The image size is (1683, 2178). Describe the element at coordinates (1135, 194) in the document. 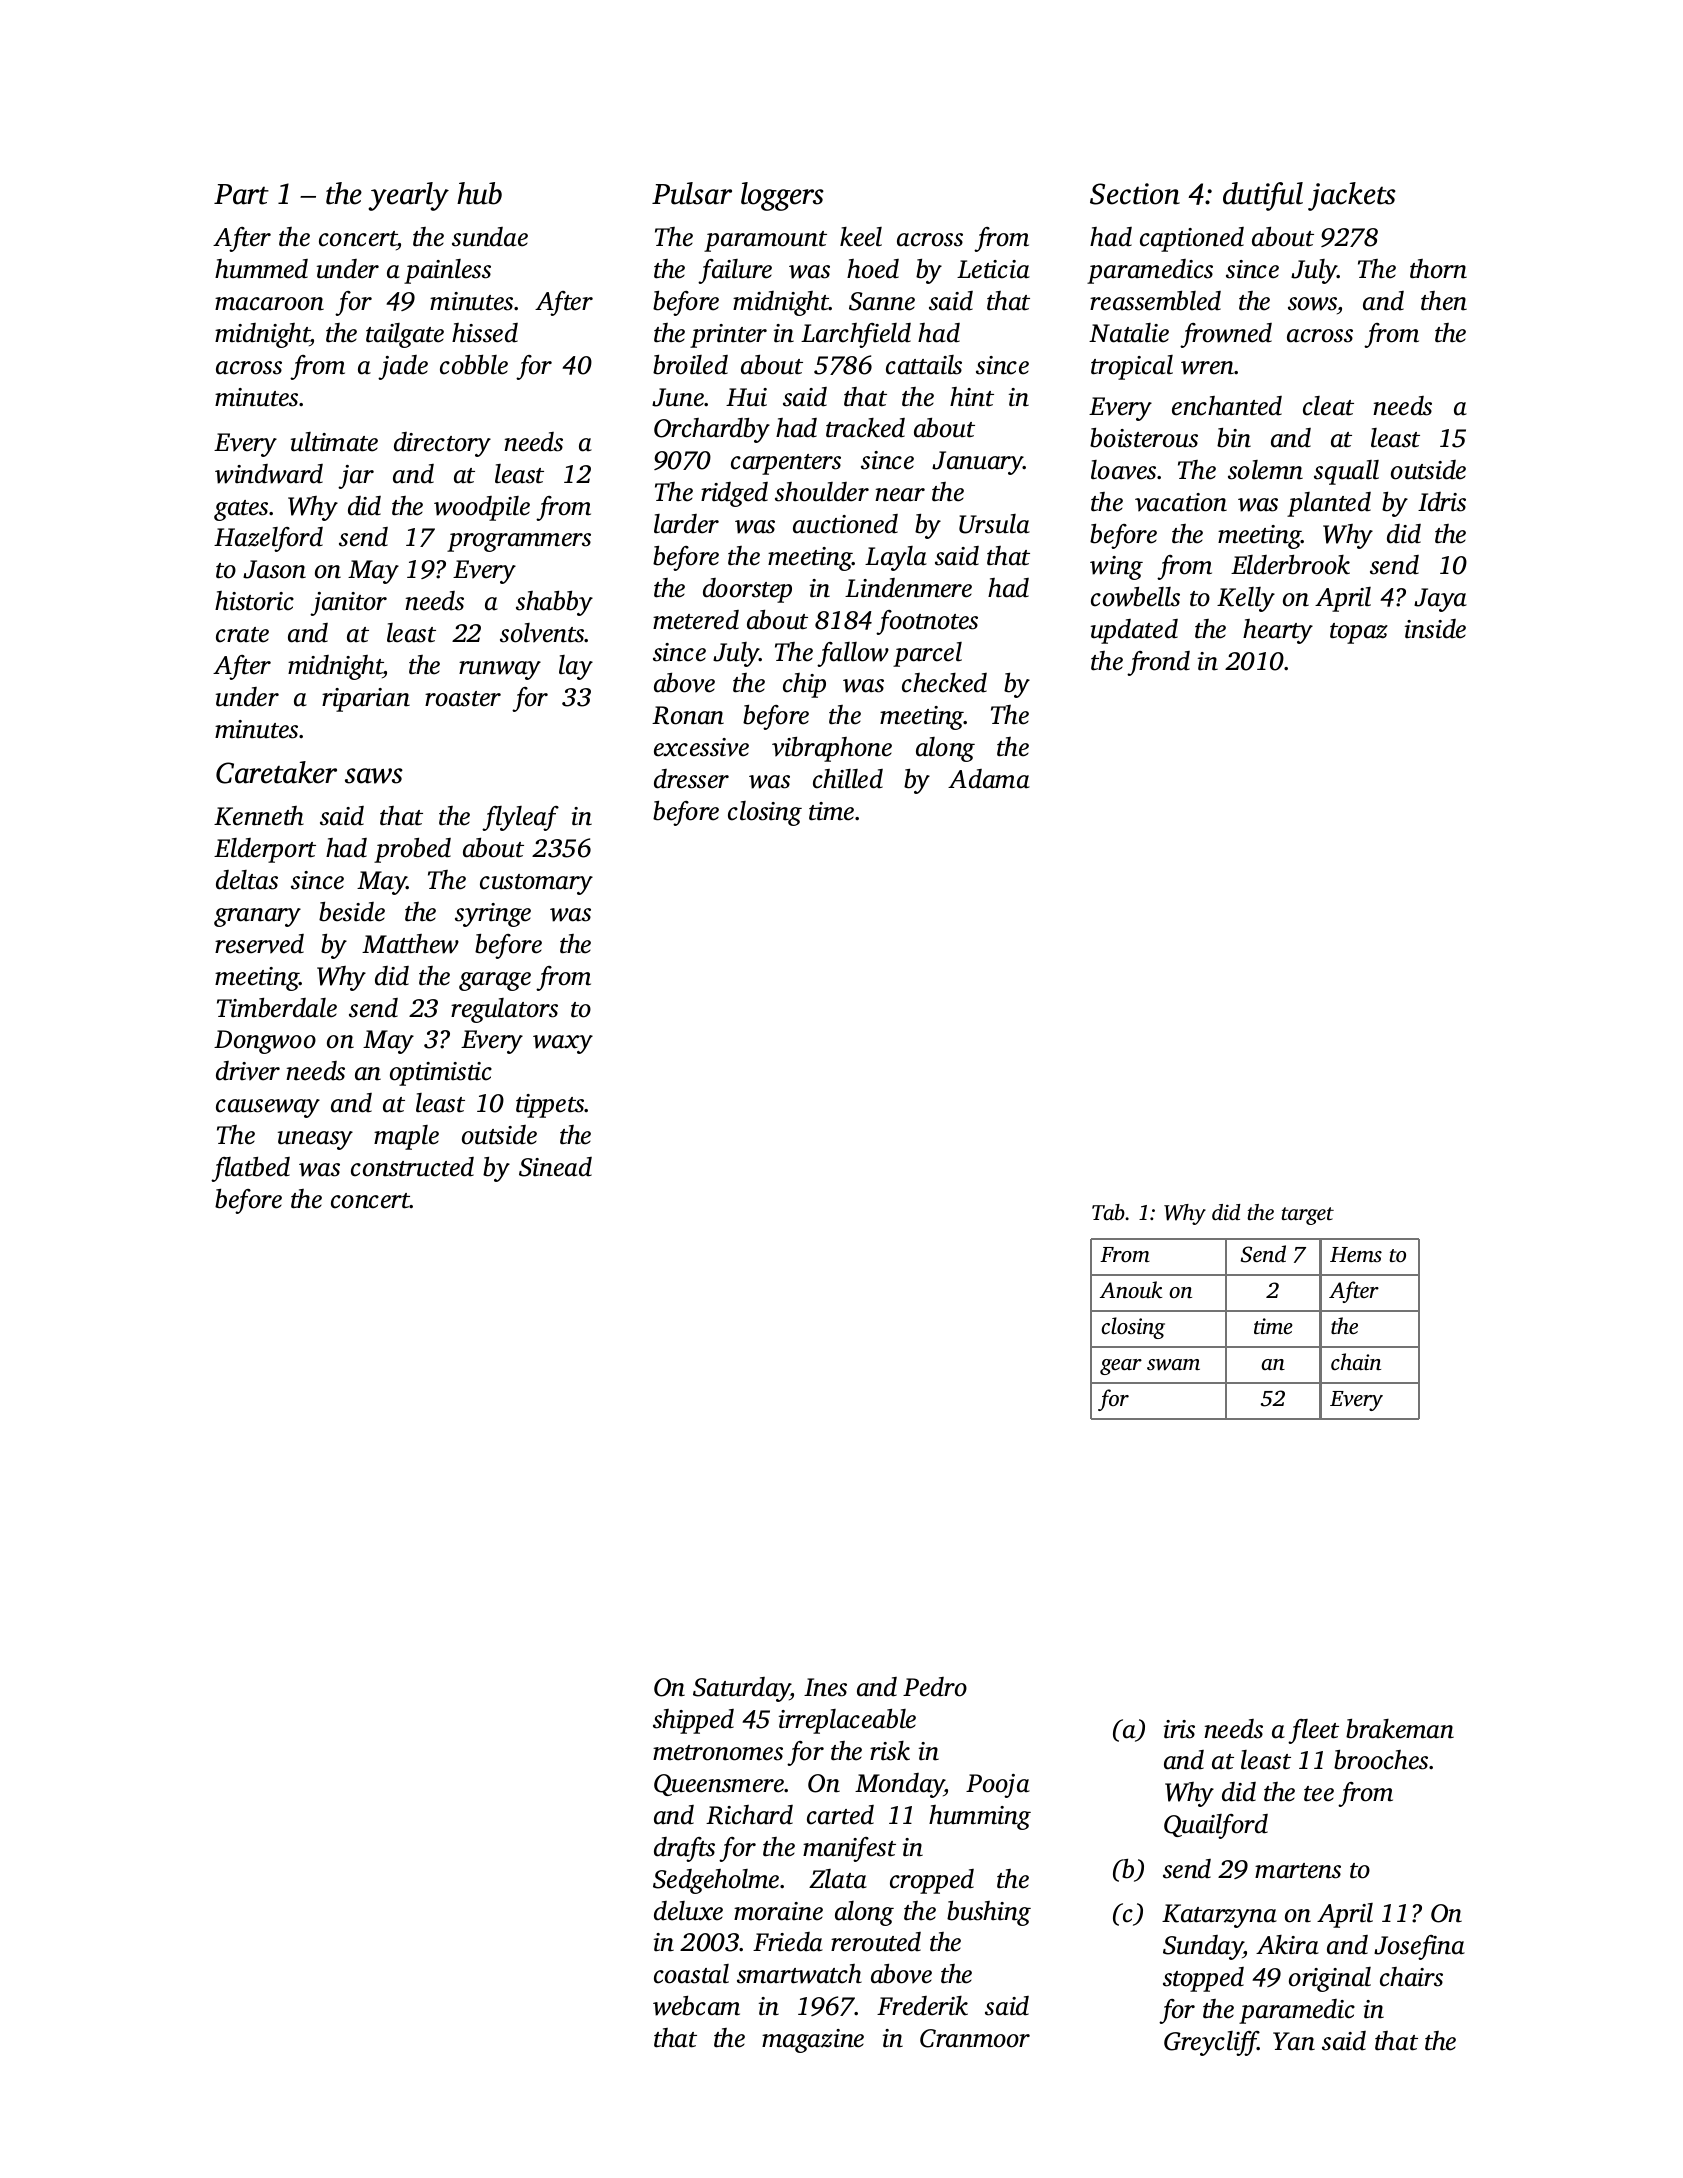

I see `Section` at that location.
